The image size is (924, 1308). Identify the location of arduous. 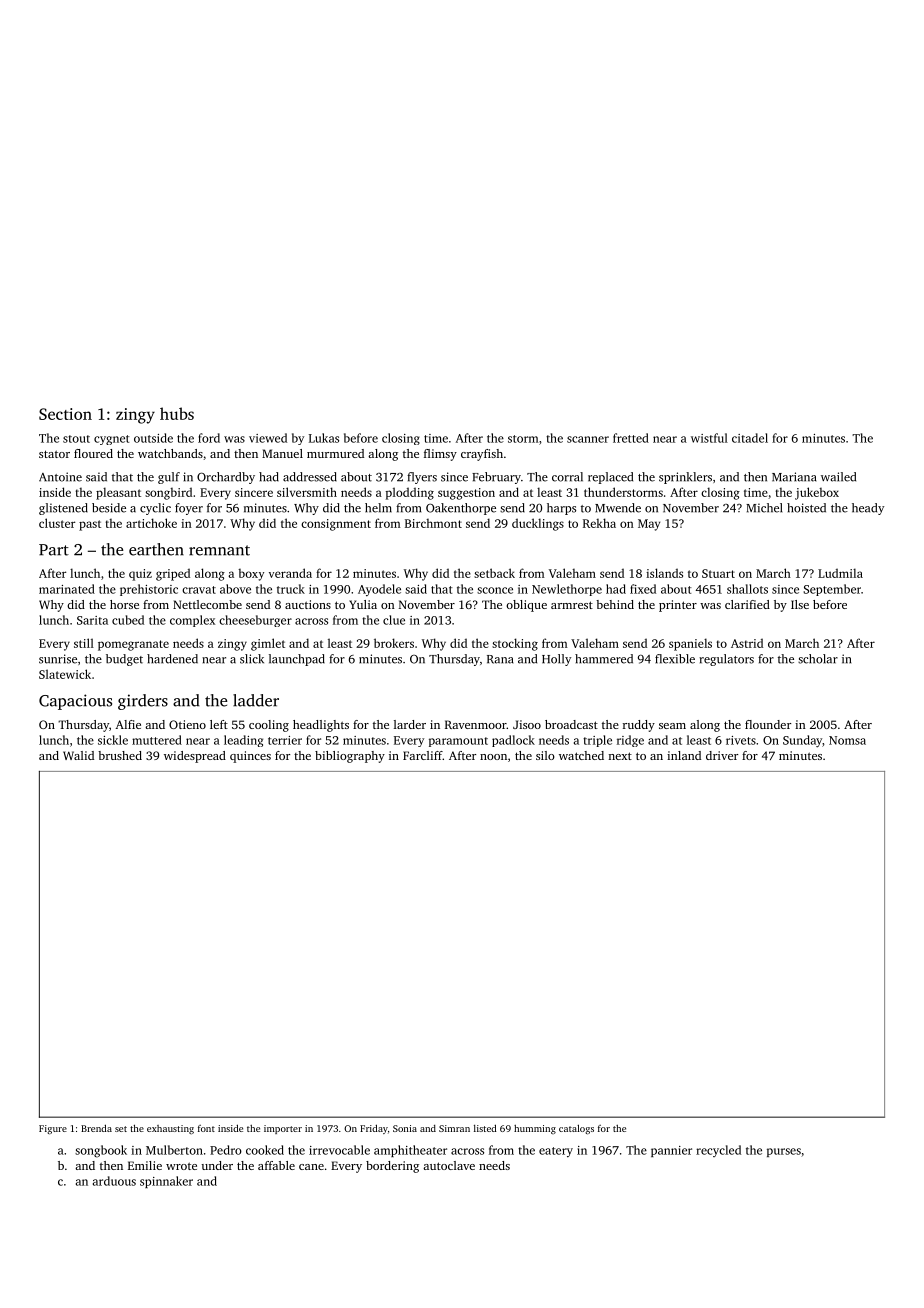
(114, 1181).
